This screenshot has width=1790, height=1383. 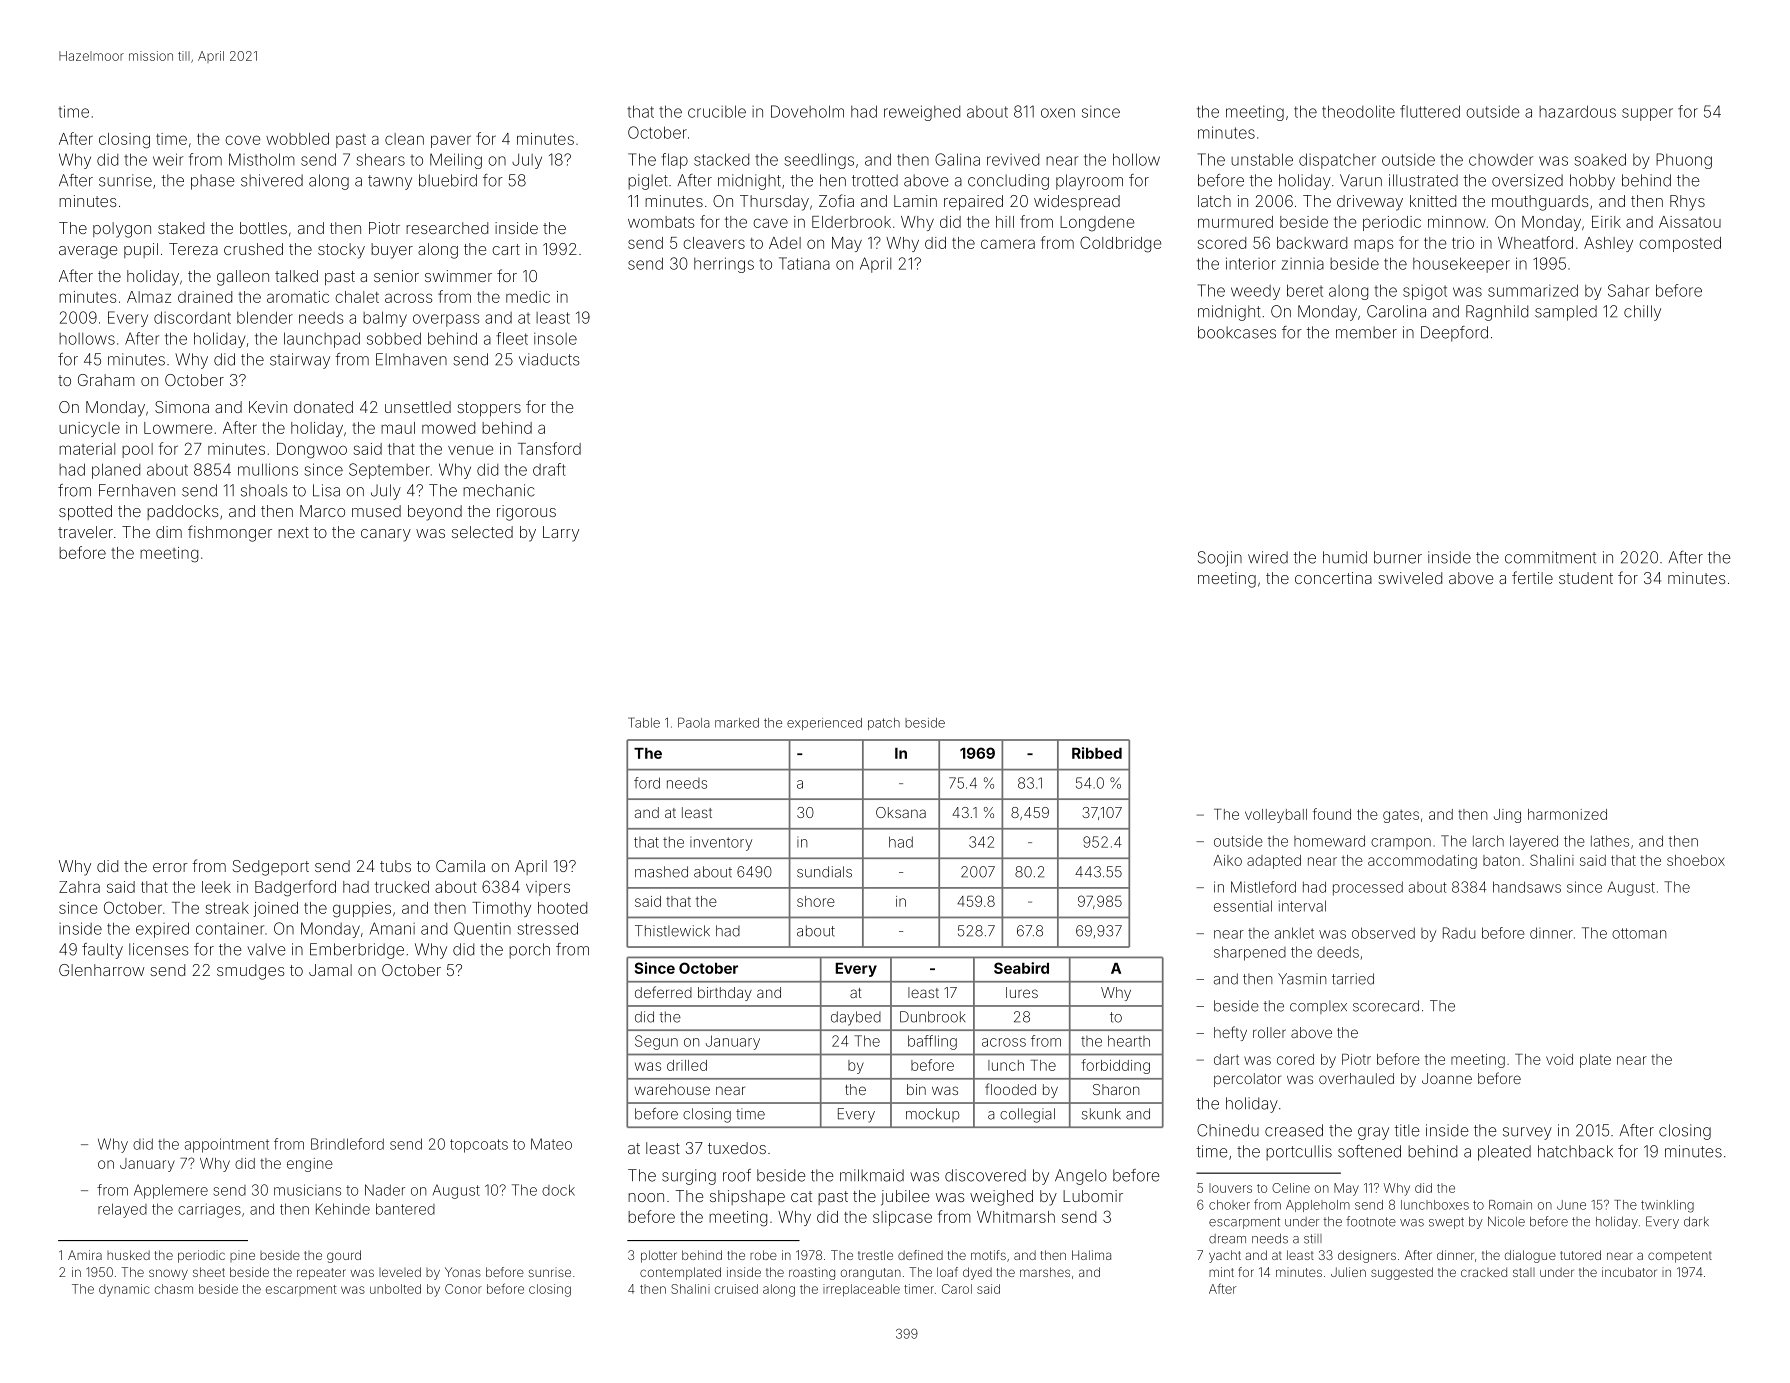 I want to click on layered, so click(x=1534, y=842).
